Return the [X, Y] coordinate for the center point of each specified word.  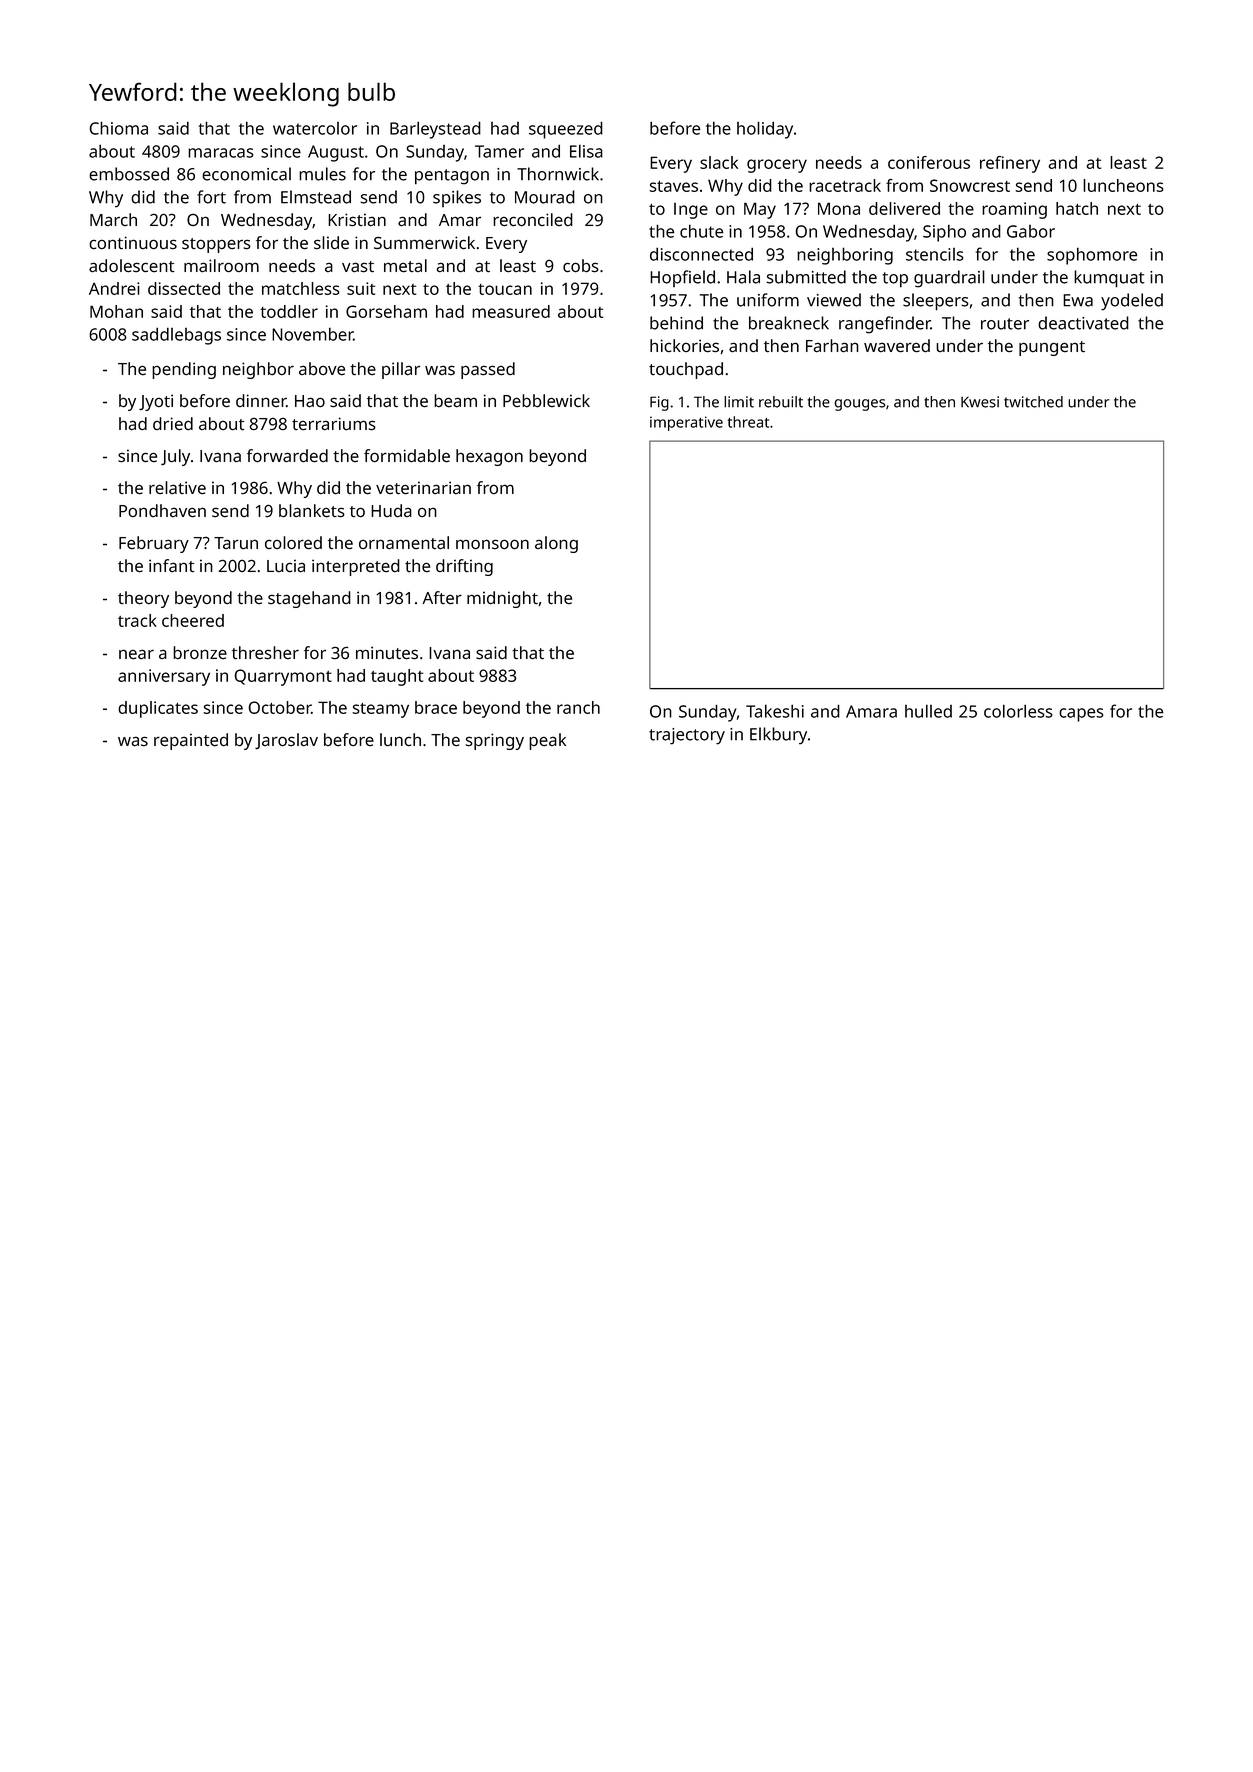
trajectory [687, 736]
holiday [765, 130]
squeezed [566, 130]
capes [1081, 715]
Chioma [119, 128]
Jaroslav [286, 741]
